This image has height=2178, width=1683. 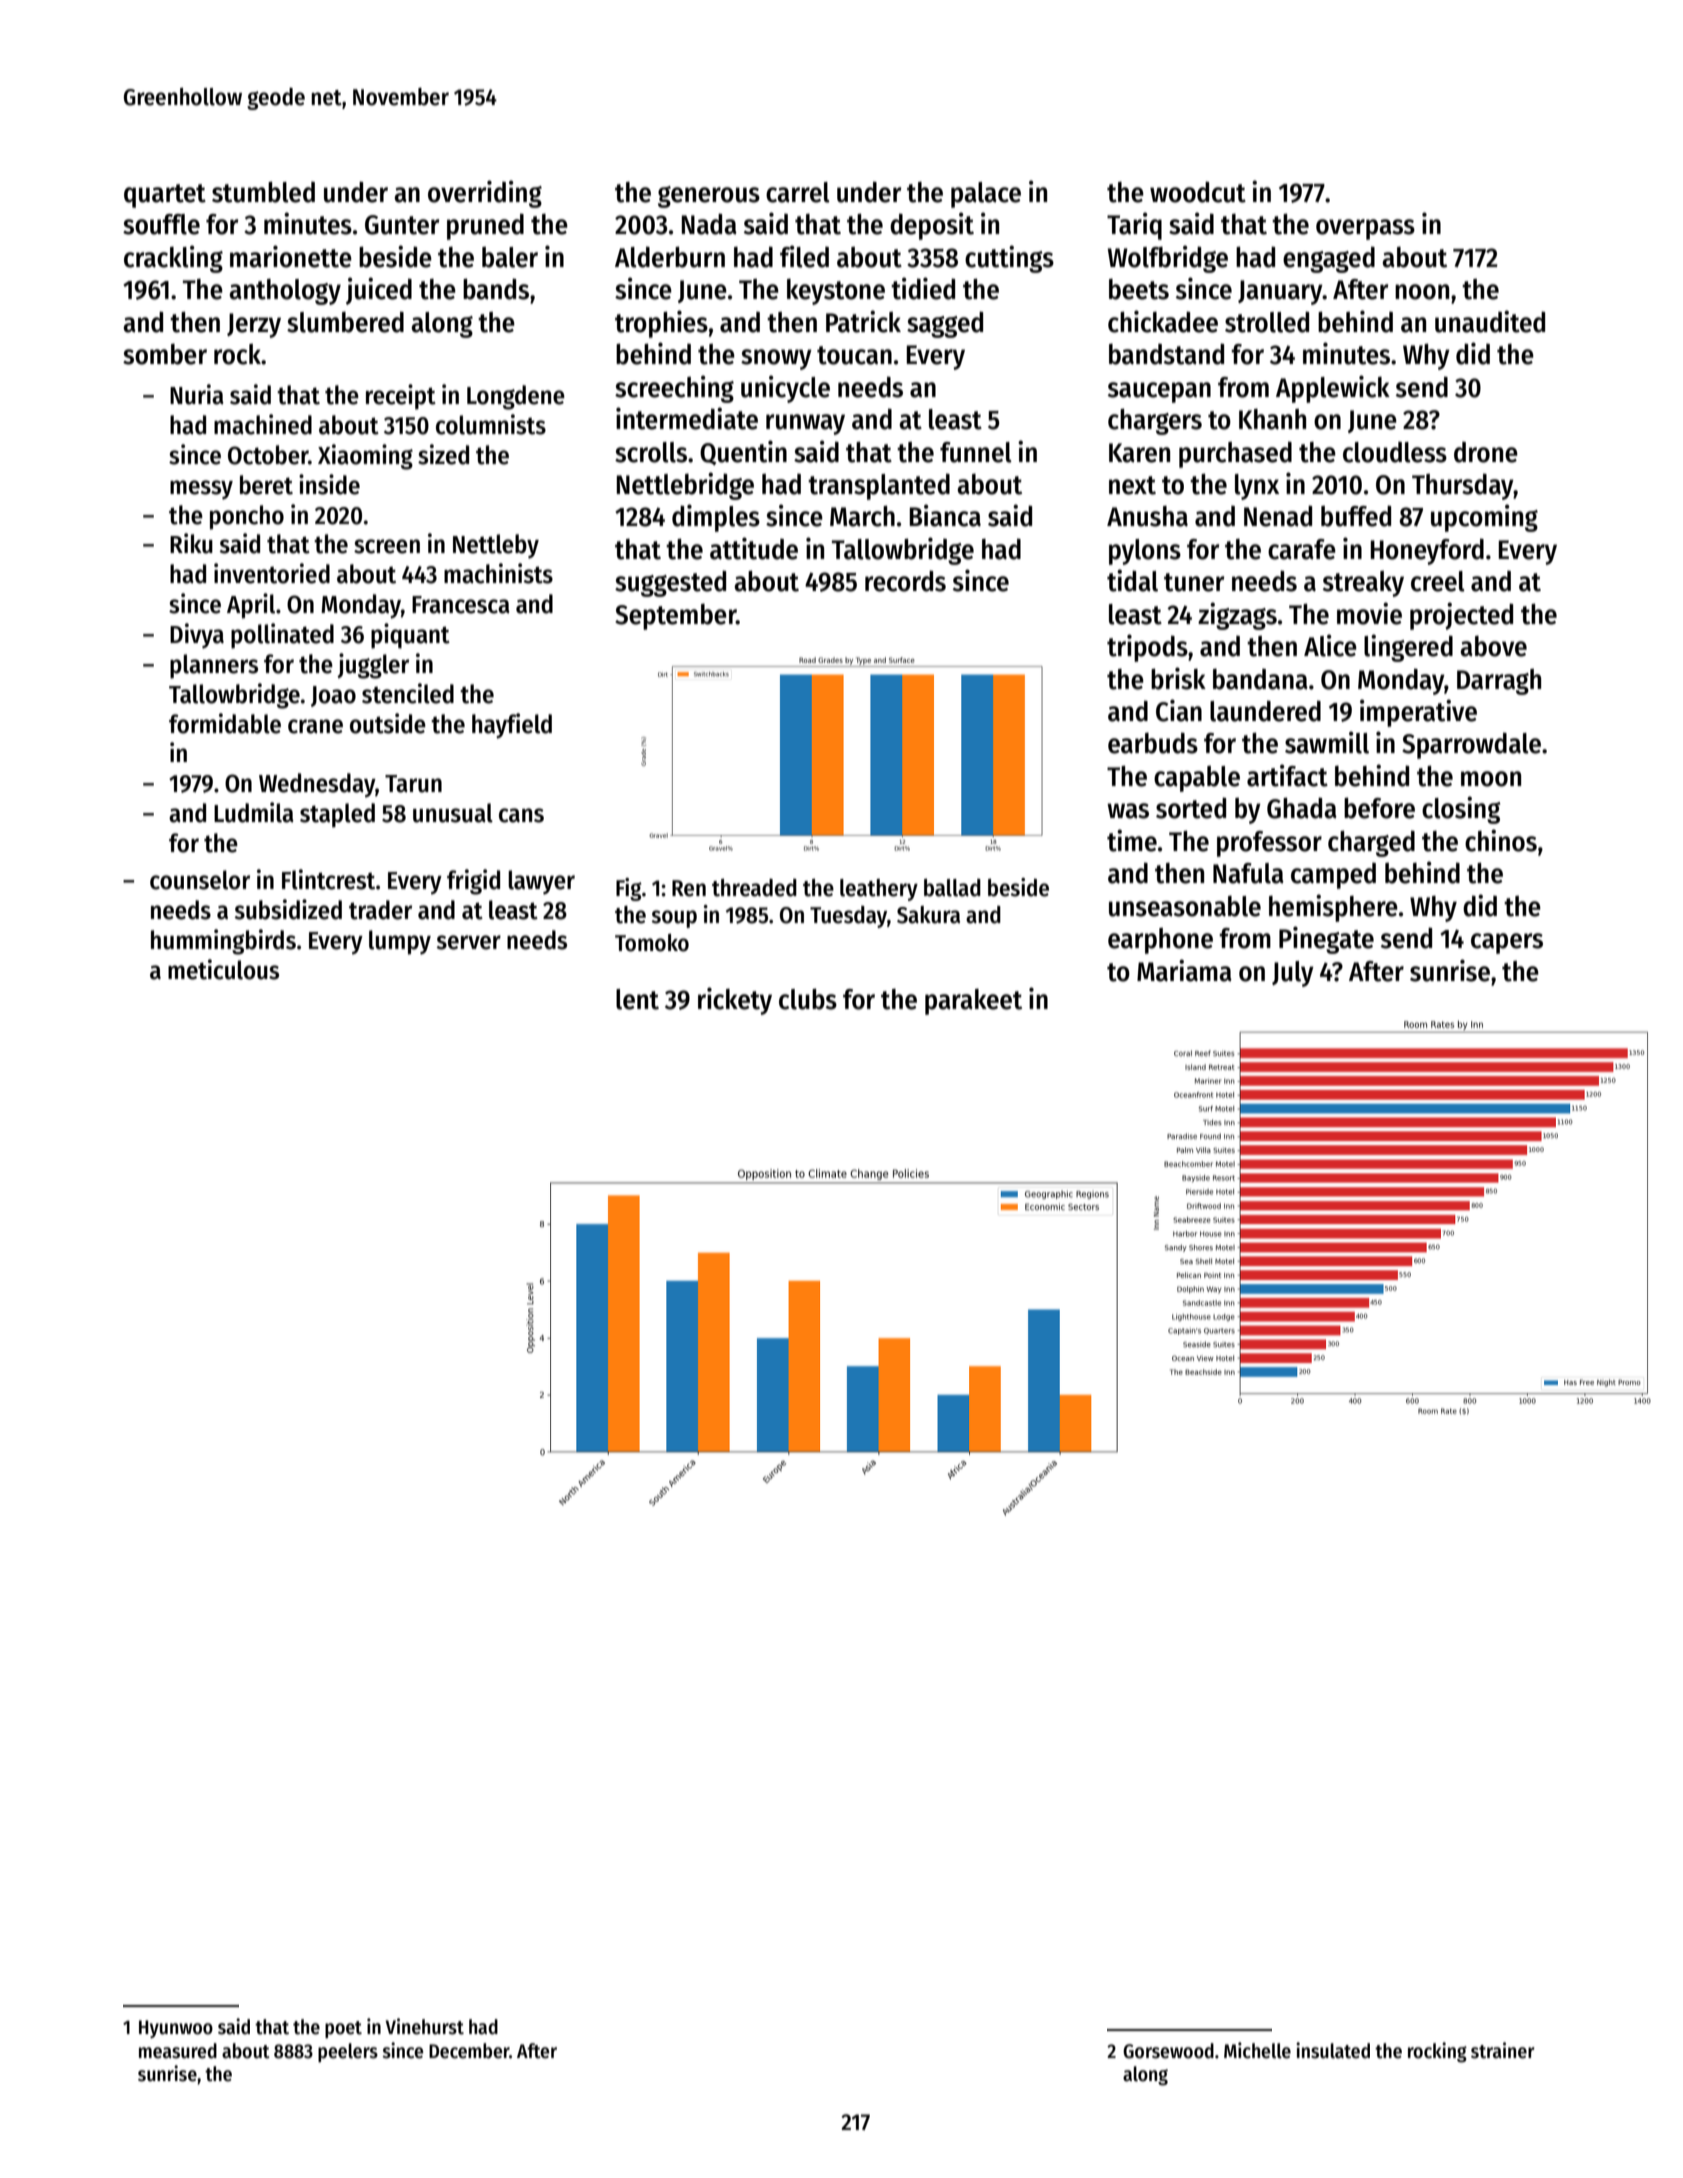 What do you see at coordinates (976, 452) in the image?
I see `funnel` at bounding box center [976, 452].
